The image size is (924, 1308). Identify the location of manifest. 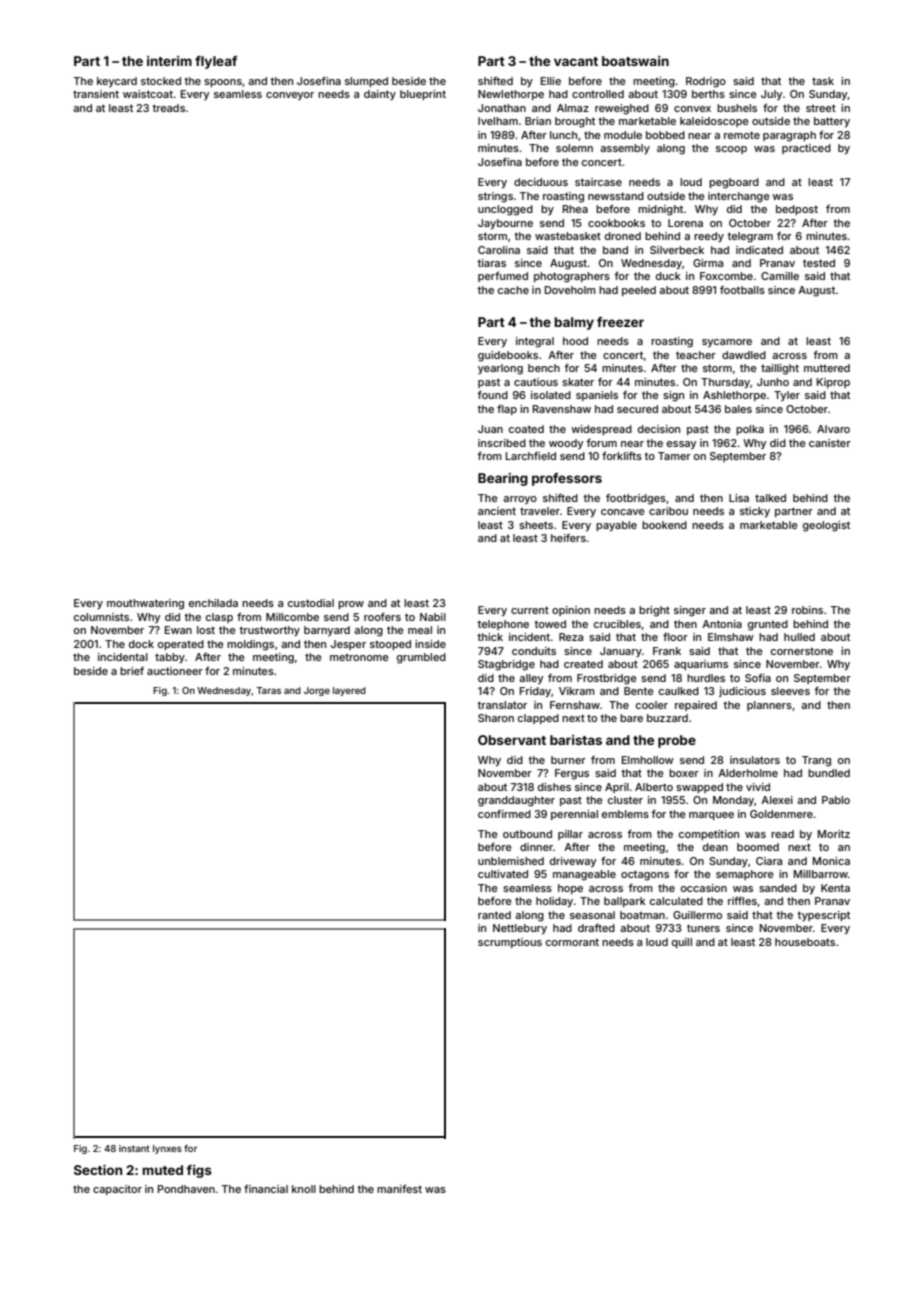
(399, 1188).
